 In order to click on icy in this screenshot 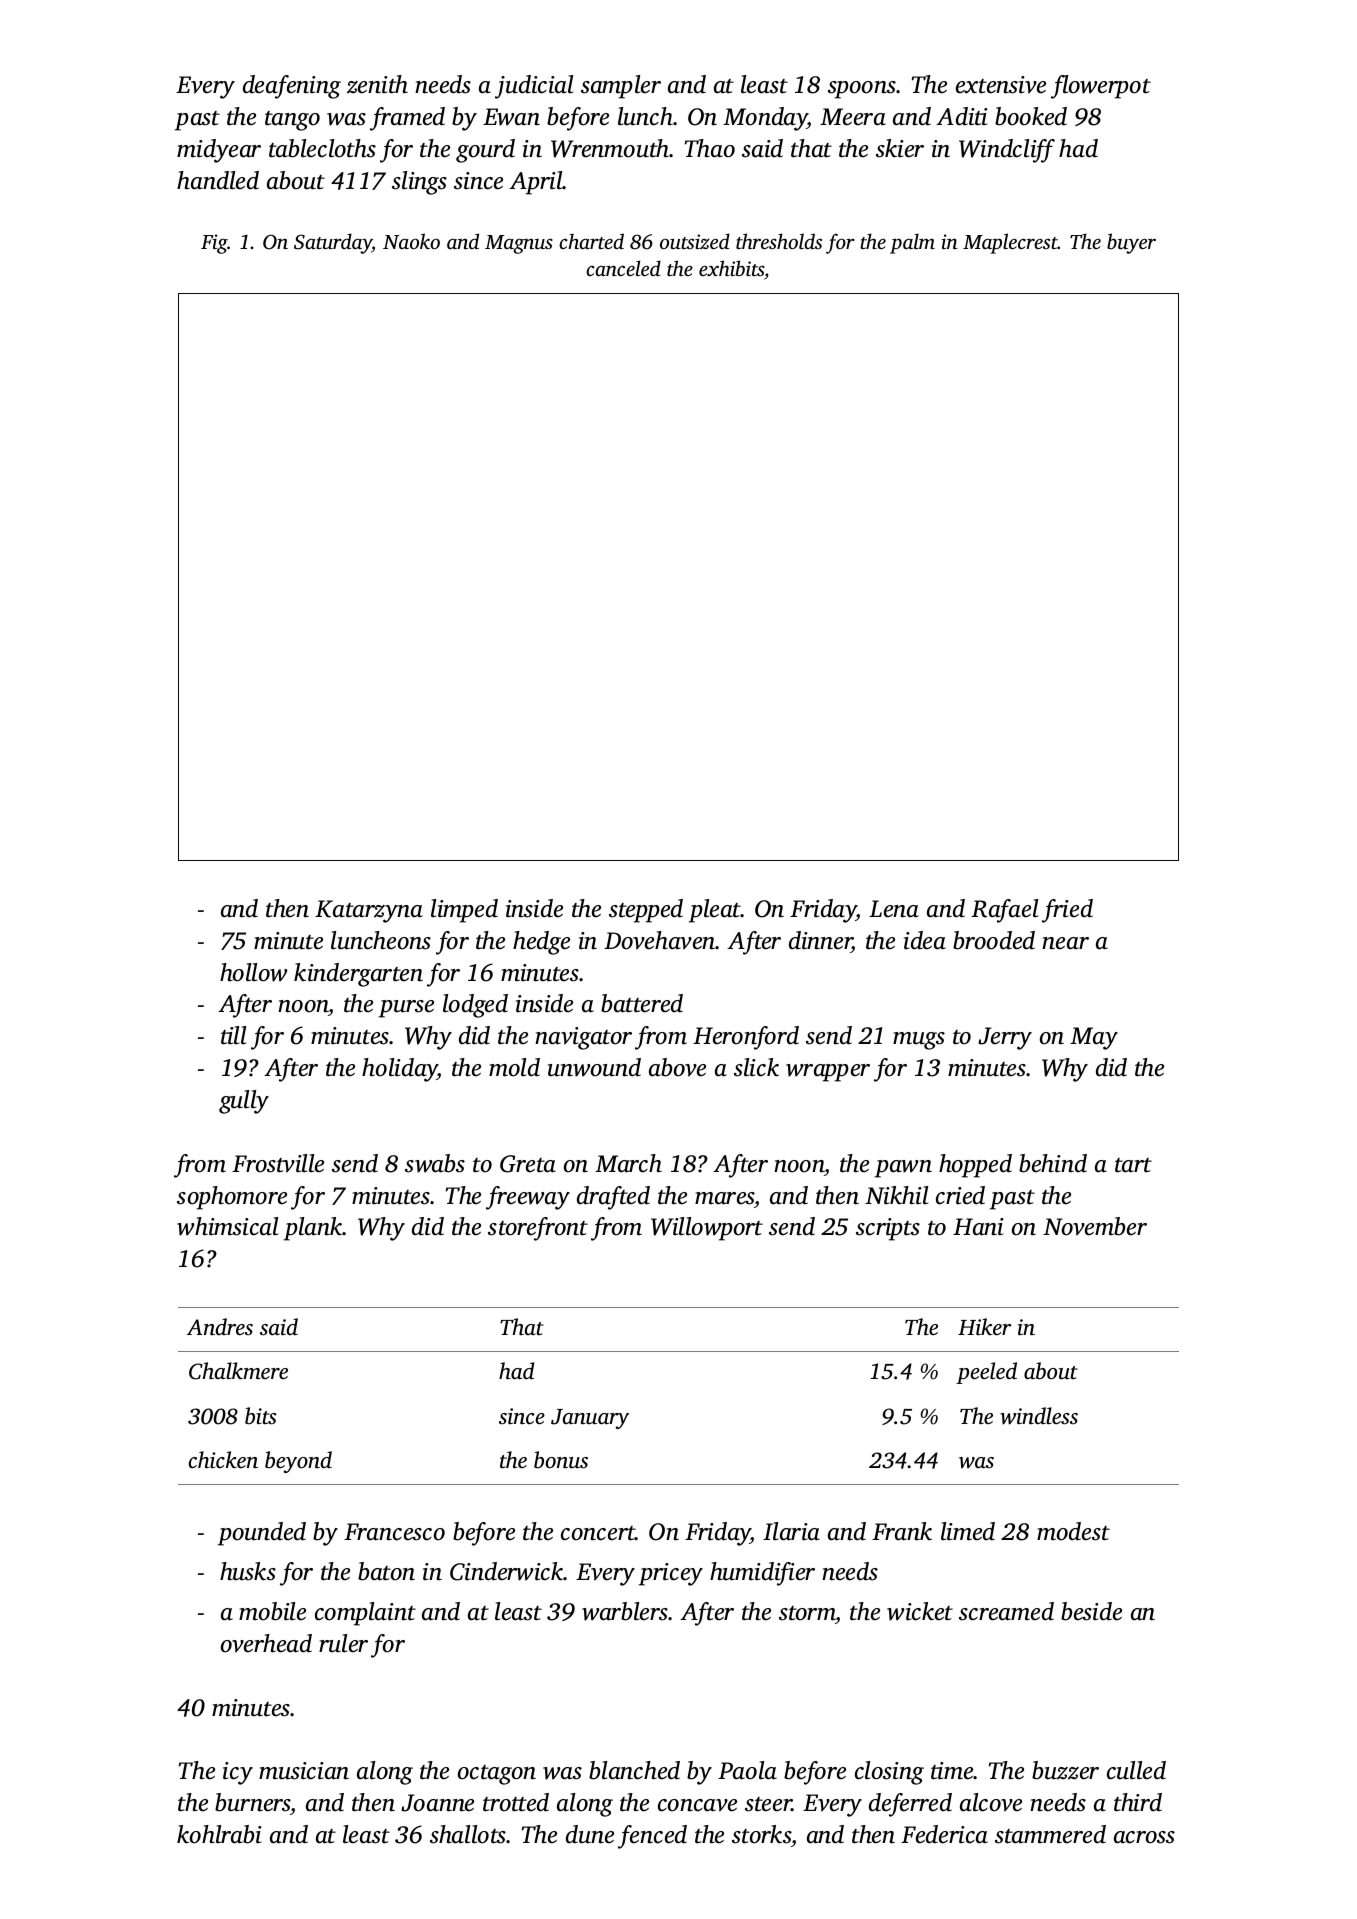, I will do `click(238, 1773)`.
